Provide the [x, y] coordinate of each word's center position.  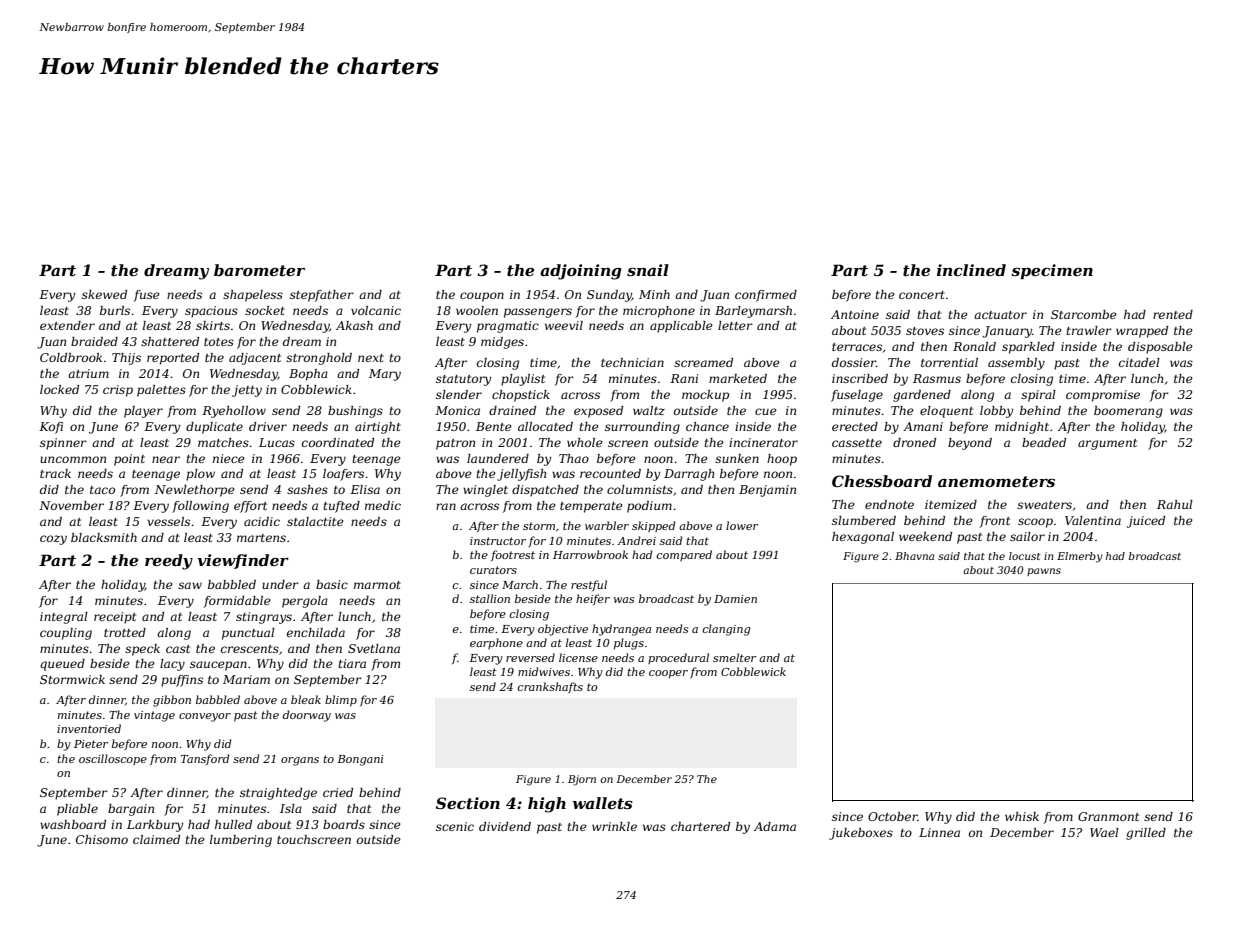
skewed [104, 294]
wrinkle [614, 826]
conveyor [205, 717]
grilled [1146, 834]
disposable [1160, 348]
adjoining [580, 272]
